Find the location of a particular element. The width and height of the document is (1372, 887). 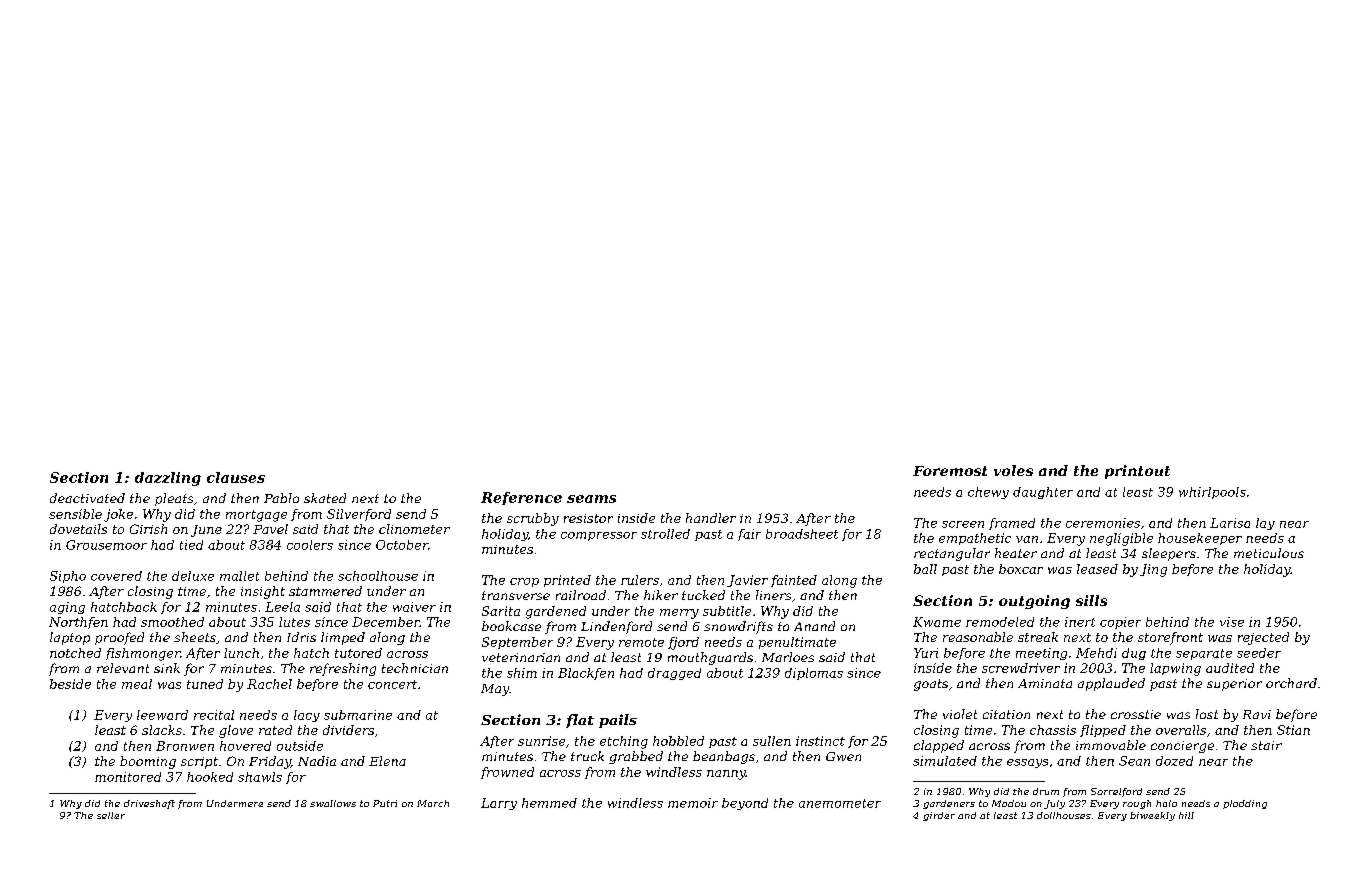

notched is located at coordinates (75, 653).
